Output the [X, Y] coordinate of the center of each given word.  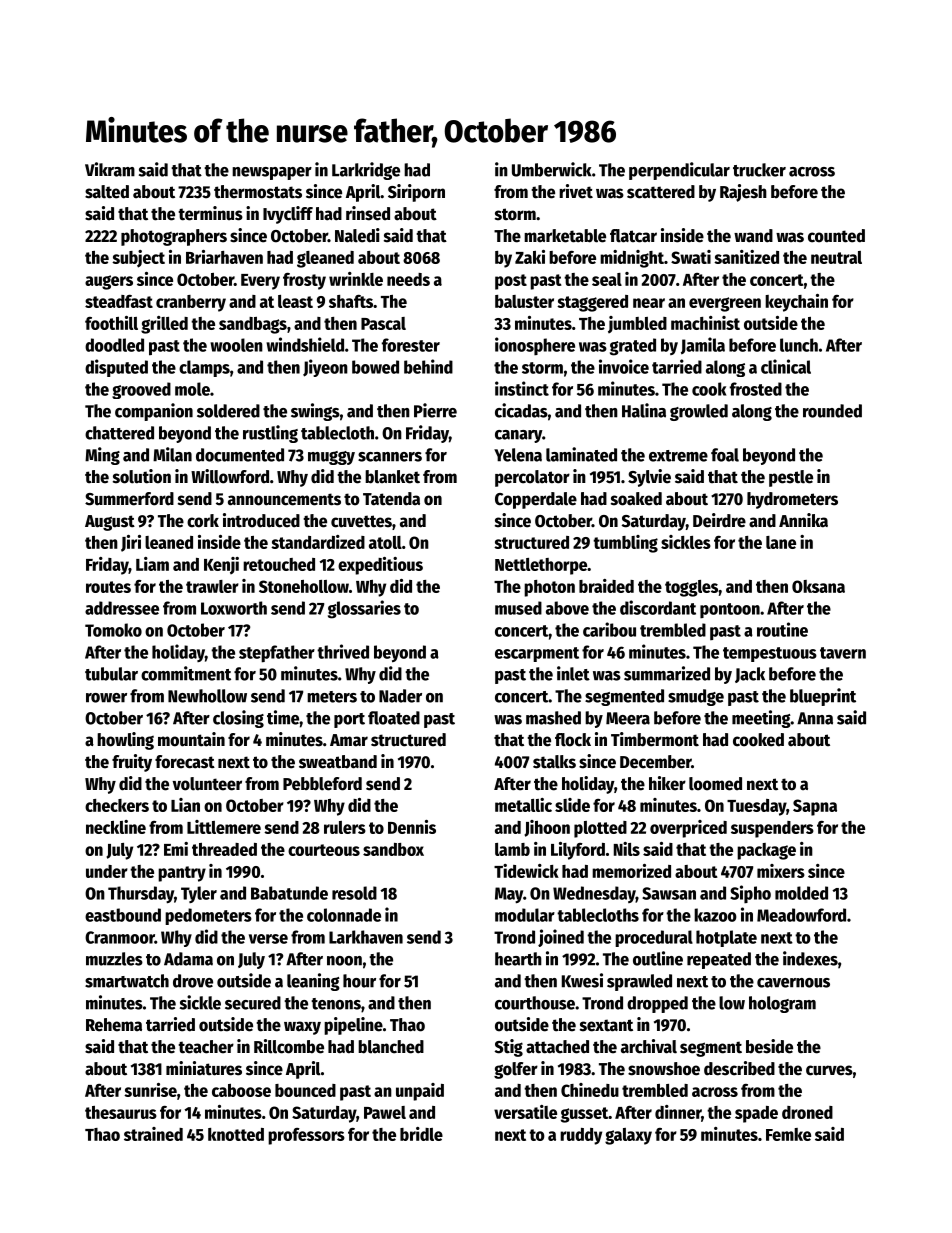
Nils [627, 849]
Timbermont [655, 739]
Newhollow [207, 696]
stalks [554, 762]
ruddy [581, 1136]
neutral [836, 257]
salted [107, 192]
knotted [236, 1134]
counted [836, 236]
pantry [182, 874]
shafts [351, 301]
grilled [164, 325]
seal [607, 279]
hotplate [726, 938]
